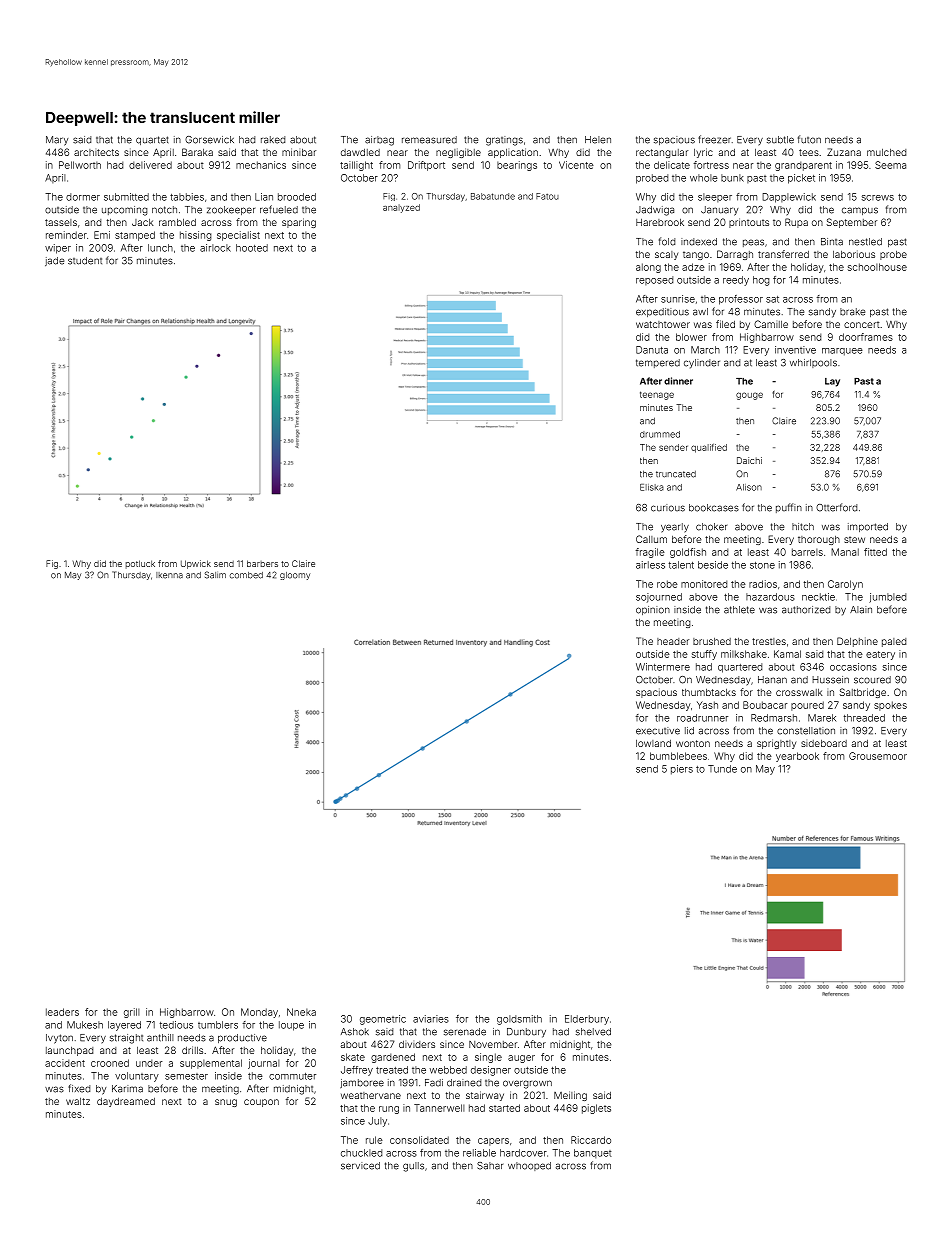 This page has height=1233, width=952. Describe the element at coordinates (78, 1101) in the page. I see `waltz` at that location.
